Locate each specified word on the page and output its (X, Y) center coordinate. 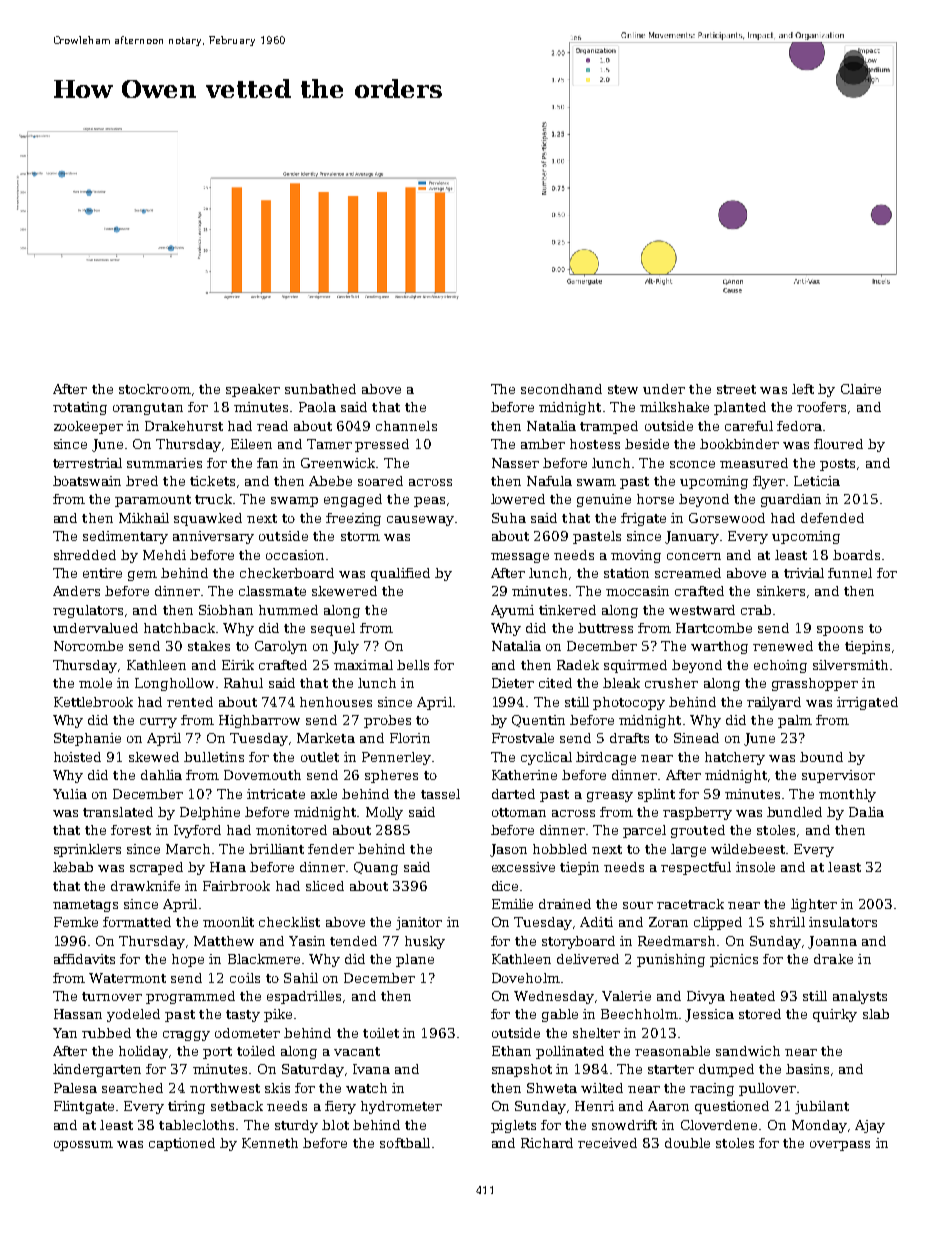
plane (415, 960)
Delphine (210, 813)
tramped (609, 427)
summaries (164, 463)
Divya (706, 997)
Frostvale (523, 738)
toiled (256, 1051)
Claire (861, 389)
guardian (791, 500)
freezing (353, 519)
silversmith (850, 665)
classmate (272, 591)
